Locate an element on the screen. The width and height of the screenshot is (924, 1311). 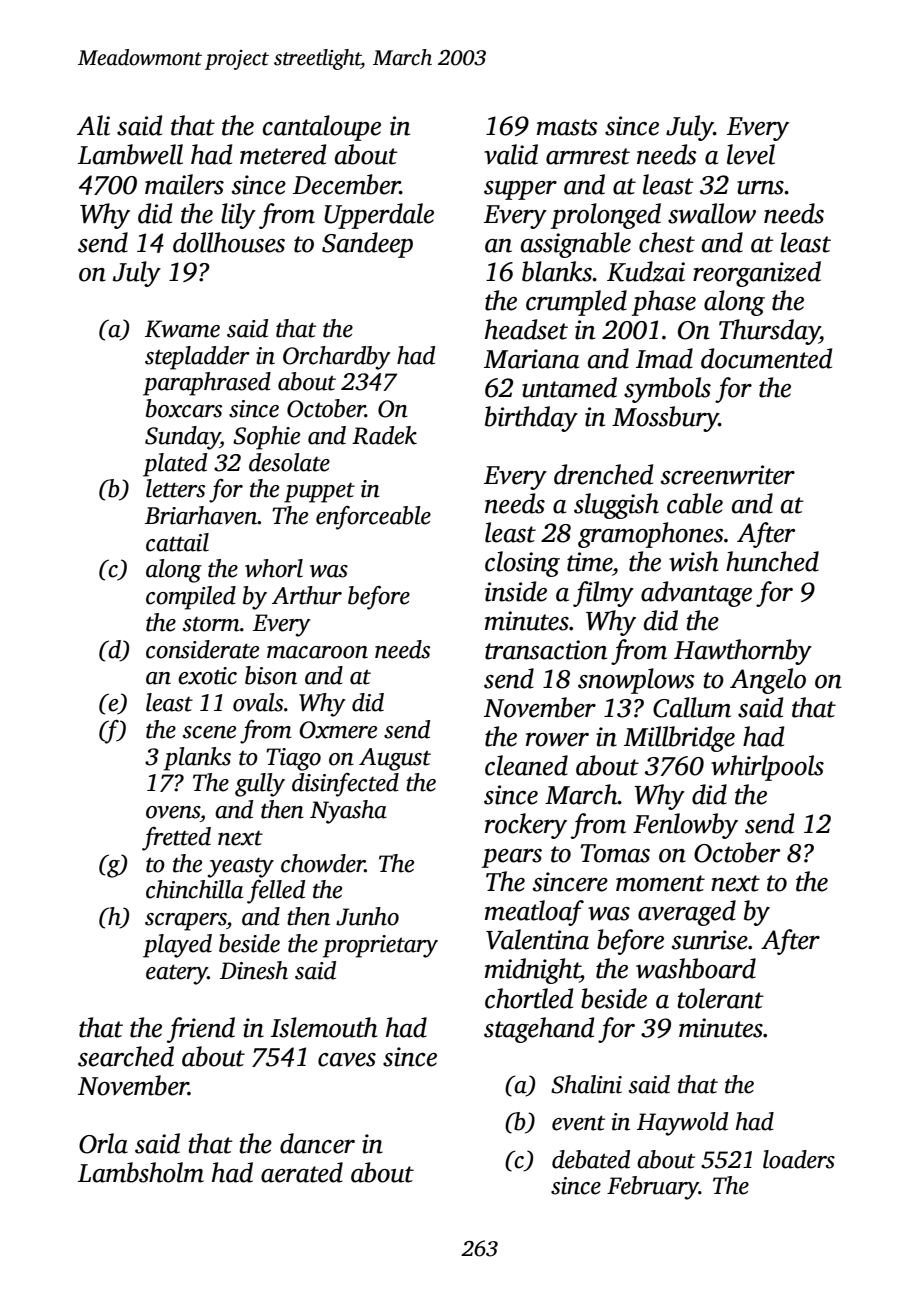
Lambsholm is located at coordinates (141, 1172).
